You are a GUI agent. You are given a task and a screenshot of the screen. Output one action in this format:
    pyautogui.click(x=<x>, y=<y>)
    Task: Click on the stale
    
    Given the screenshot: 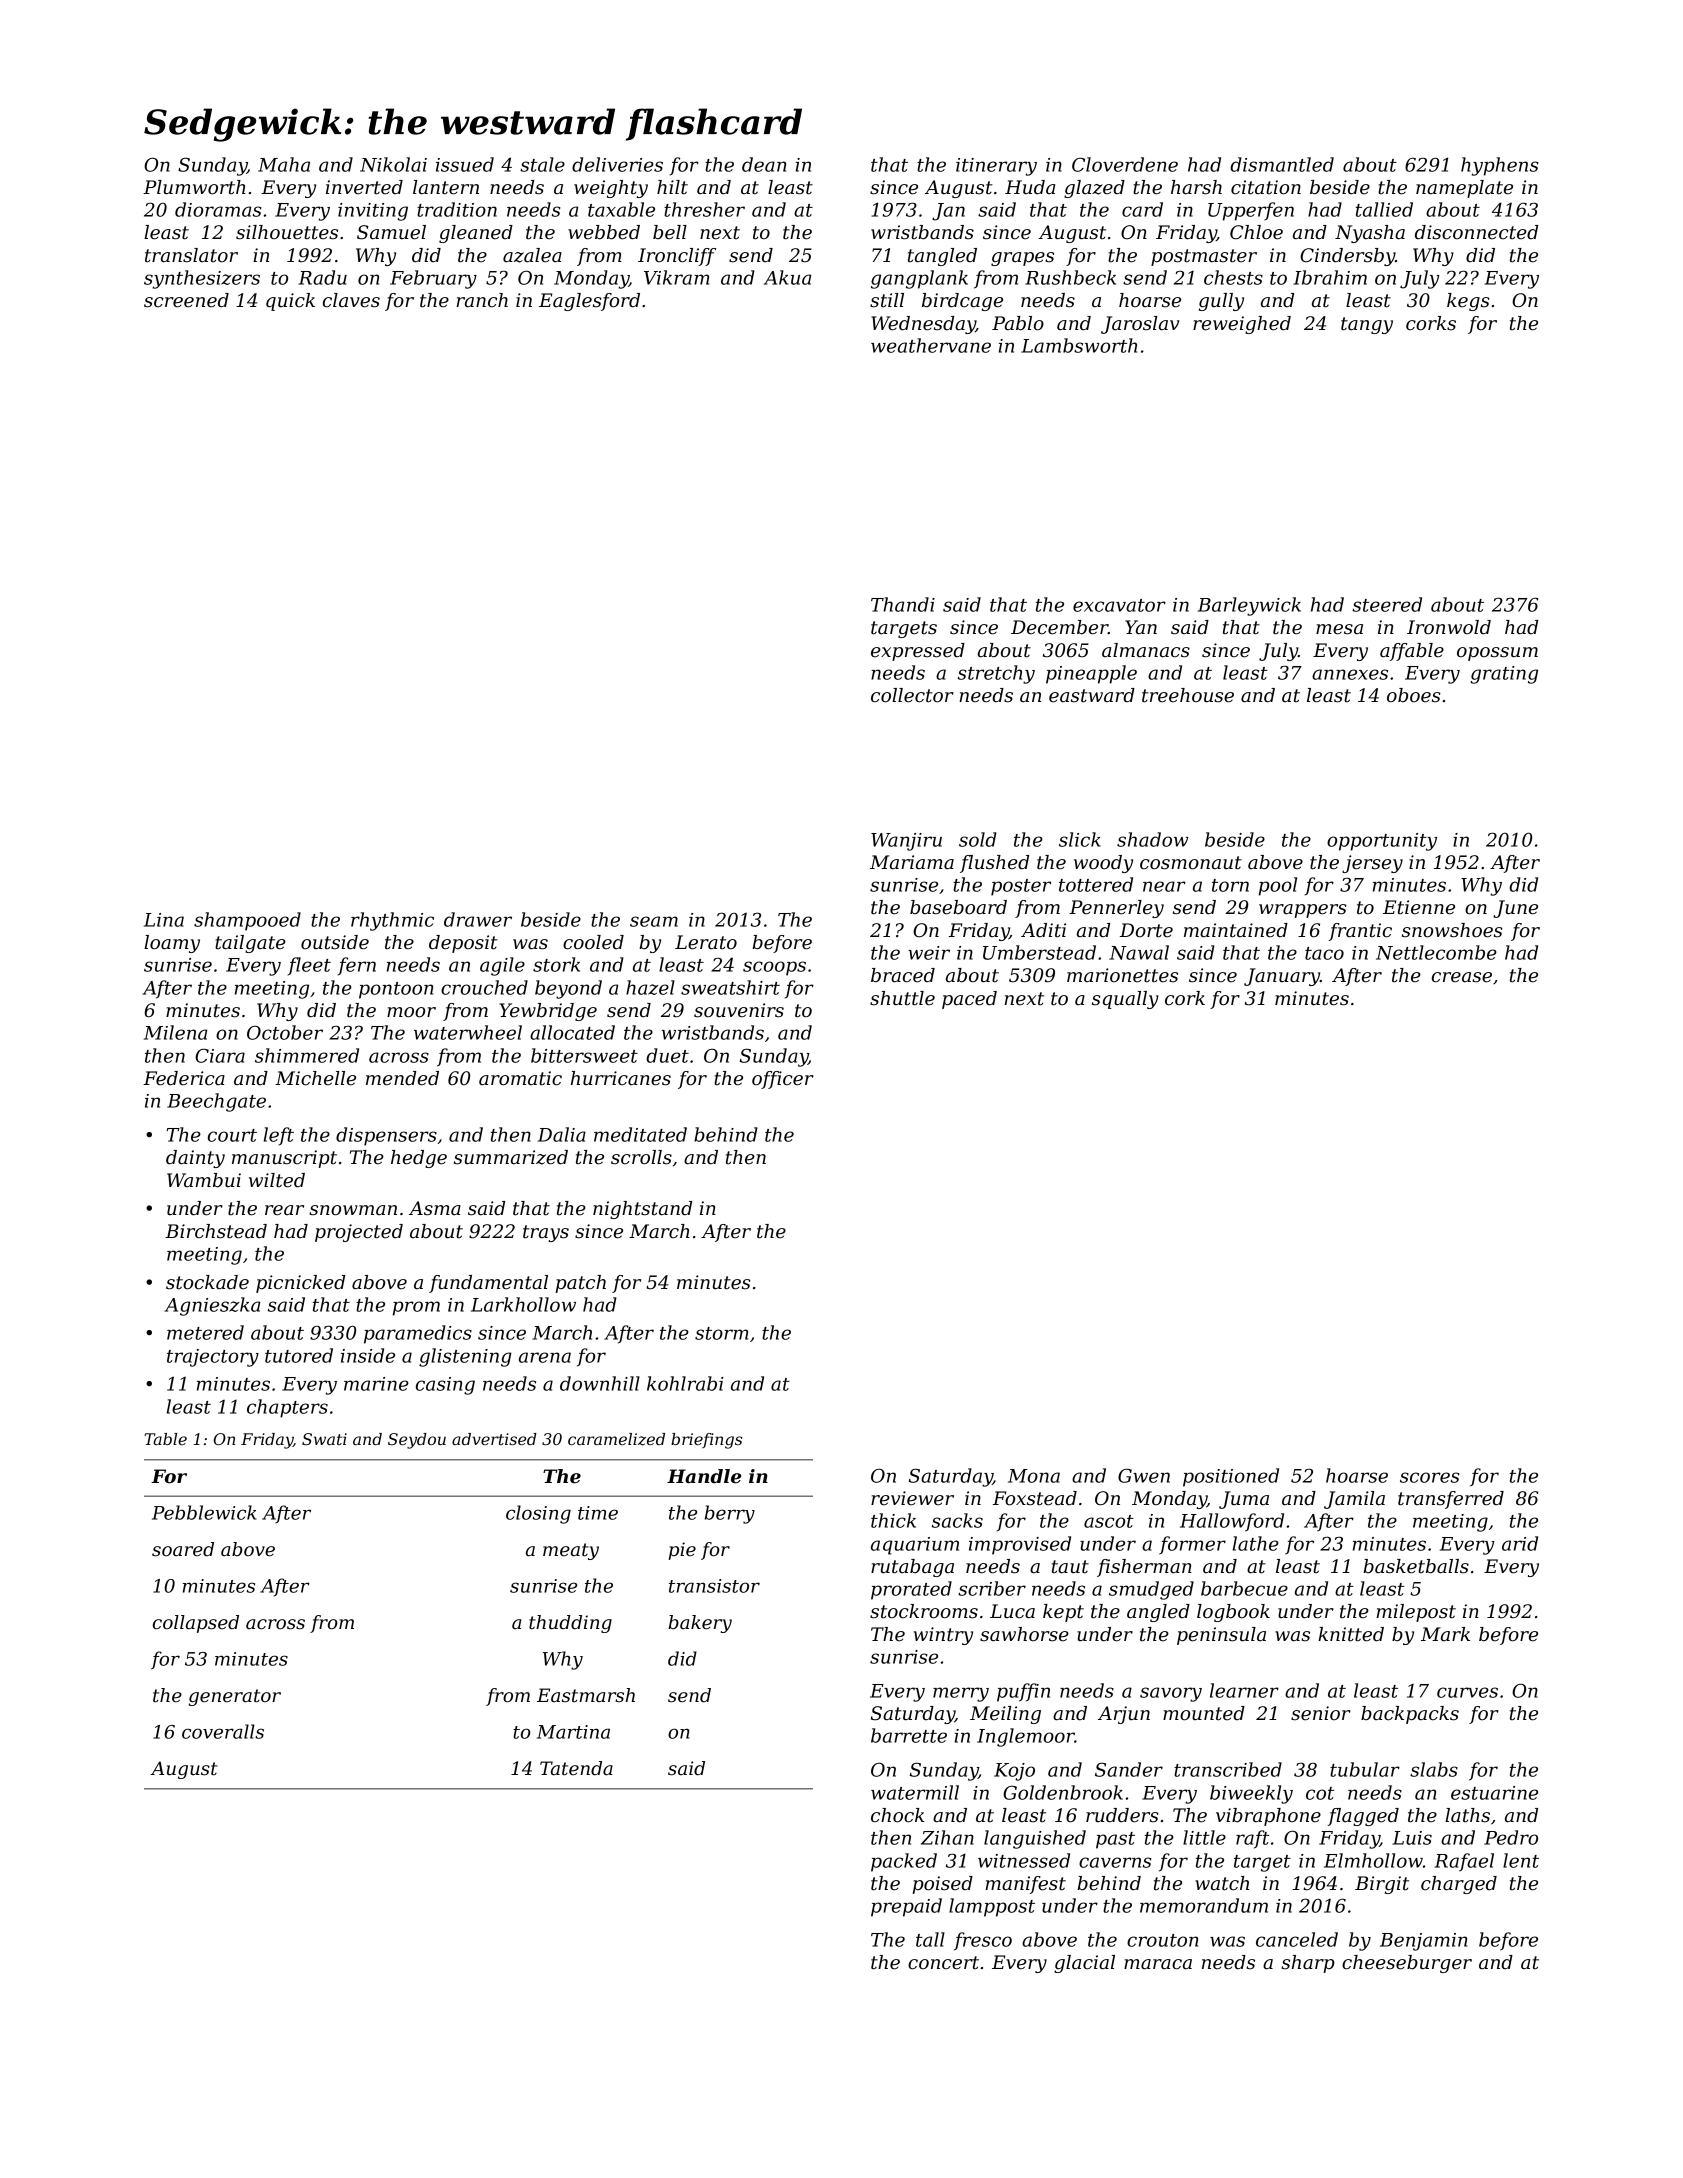 What is the action you would take?
    pyautogui.click(x=542, y=164)
